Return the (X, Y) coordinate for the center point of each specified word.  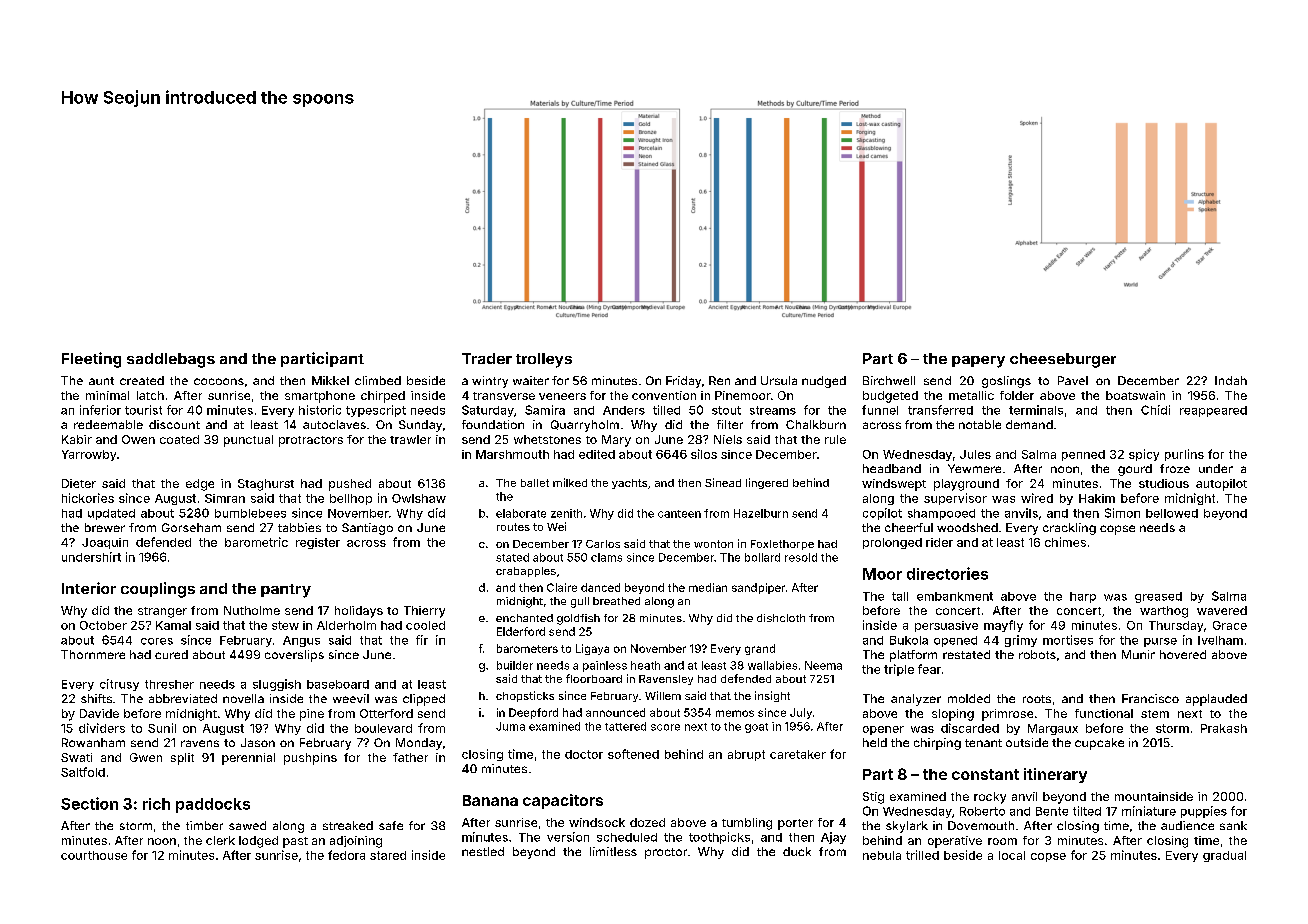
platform (913, 656)
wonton (713, 544)
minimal (107, 395)
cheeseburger (1063, 360)
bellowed (1172, 513)
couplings (158, 590)
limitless (613, 851)
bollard (762, 557)
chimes (1065, 542)
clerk (220, 840)
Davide (99, 713)
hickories (88, 498)
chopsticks (525, 696)
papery (978, 362)
